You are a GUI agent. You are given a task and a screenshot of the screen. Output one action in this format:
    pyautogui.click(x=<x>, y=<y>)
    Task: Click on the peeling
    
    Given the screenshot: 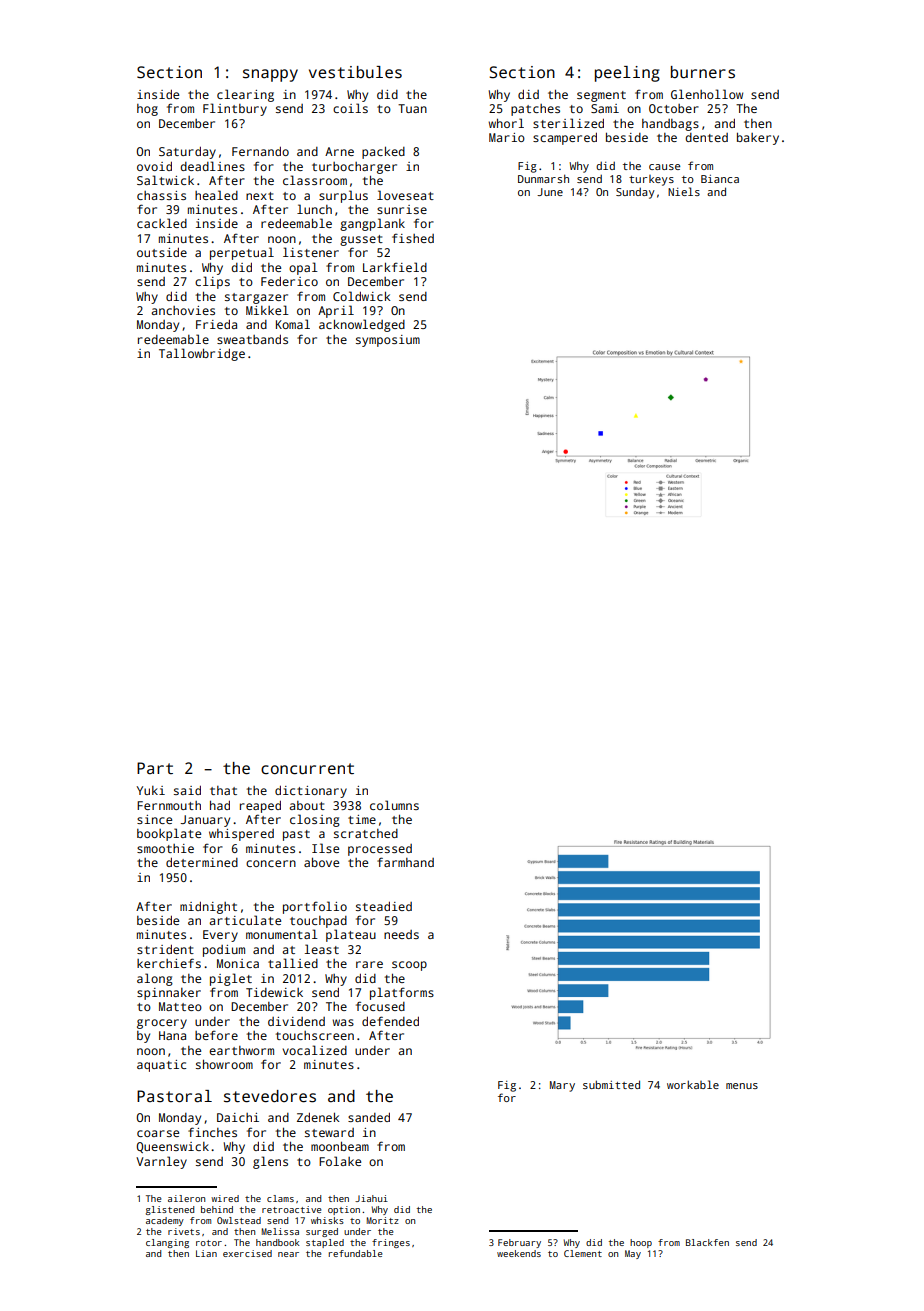 What is the action you would take?
    pyautogui.click(x=627, y=74)
